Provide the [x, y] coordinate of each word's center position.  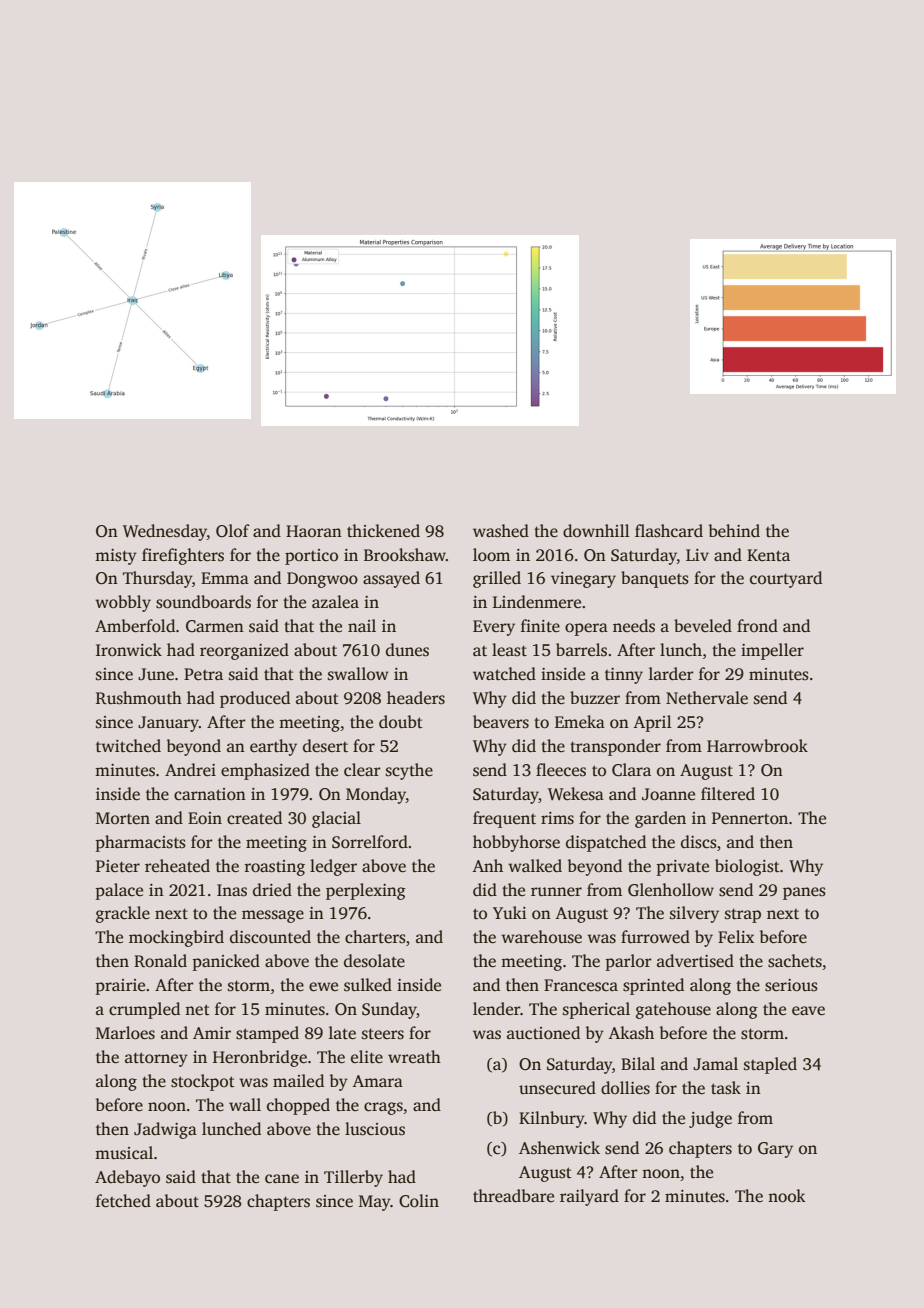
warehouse [541, 937]
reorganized [244, 651]
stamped [267, 1034]
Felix [736, 937]
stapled [770, 1065]
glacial [336, 819]
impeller [772, 651]
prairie [120, 987]
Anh [487, 865]
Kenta [768, 555]
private [682, 868]
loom [491, 555]
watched [504, 674]
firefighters [183, 556]
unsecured [557, 1088]
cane [282, 1179]
